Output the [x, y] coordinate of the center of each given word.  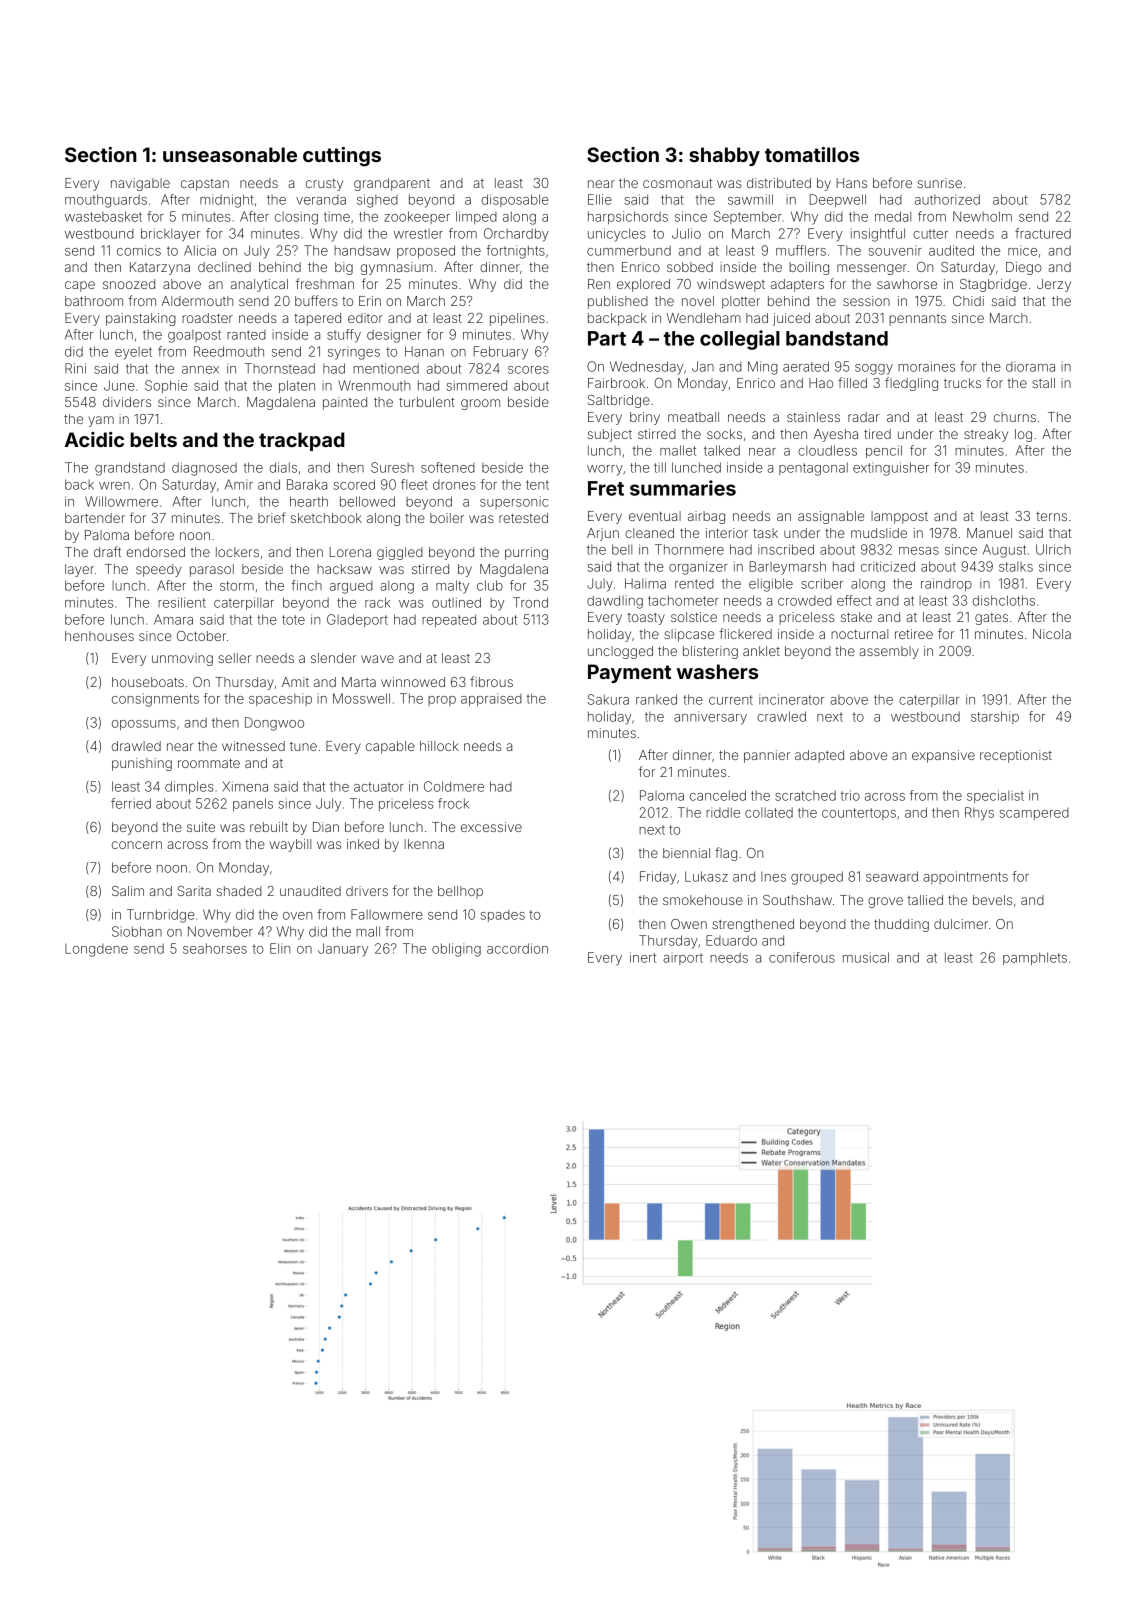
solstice [694, 617]
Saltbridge [619, 401]
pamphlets [1035, 958]
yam [101, 421]
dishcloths [1004, 600]
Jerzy [1054, 285]
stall [1043, 383]
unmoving [182, 659]
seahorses [215, 948]
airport [683, 958]
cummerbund [629, 250]
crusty [324, 185]
